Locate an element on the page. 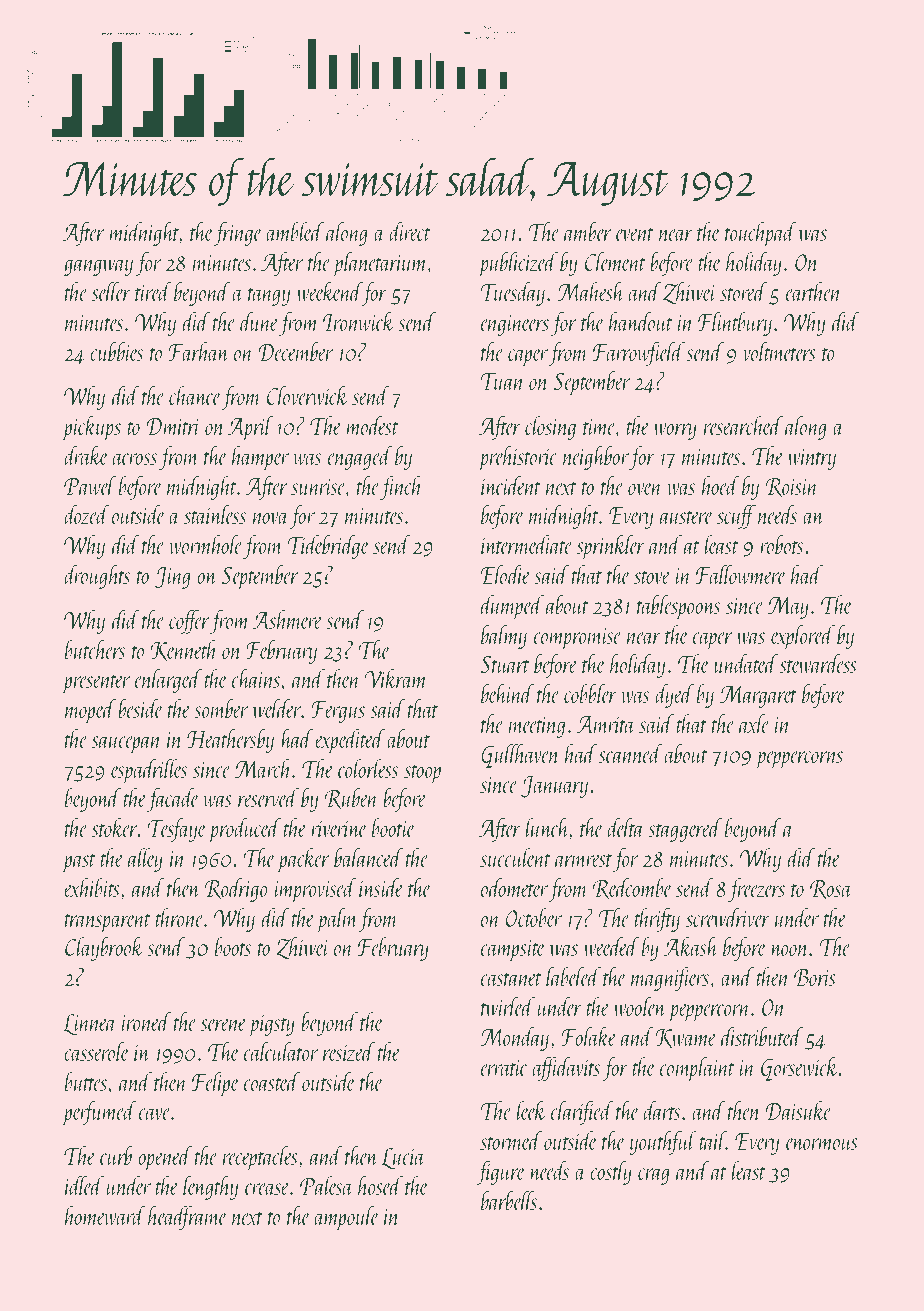 The height and width of the image is (1311, 924). direct is located at coordinates (410, 231).
